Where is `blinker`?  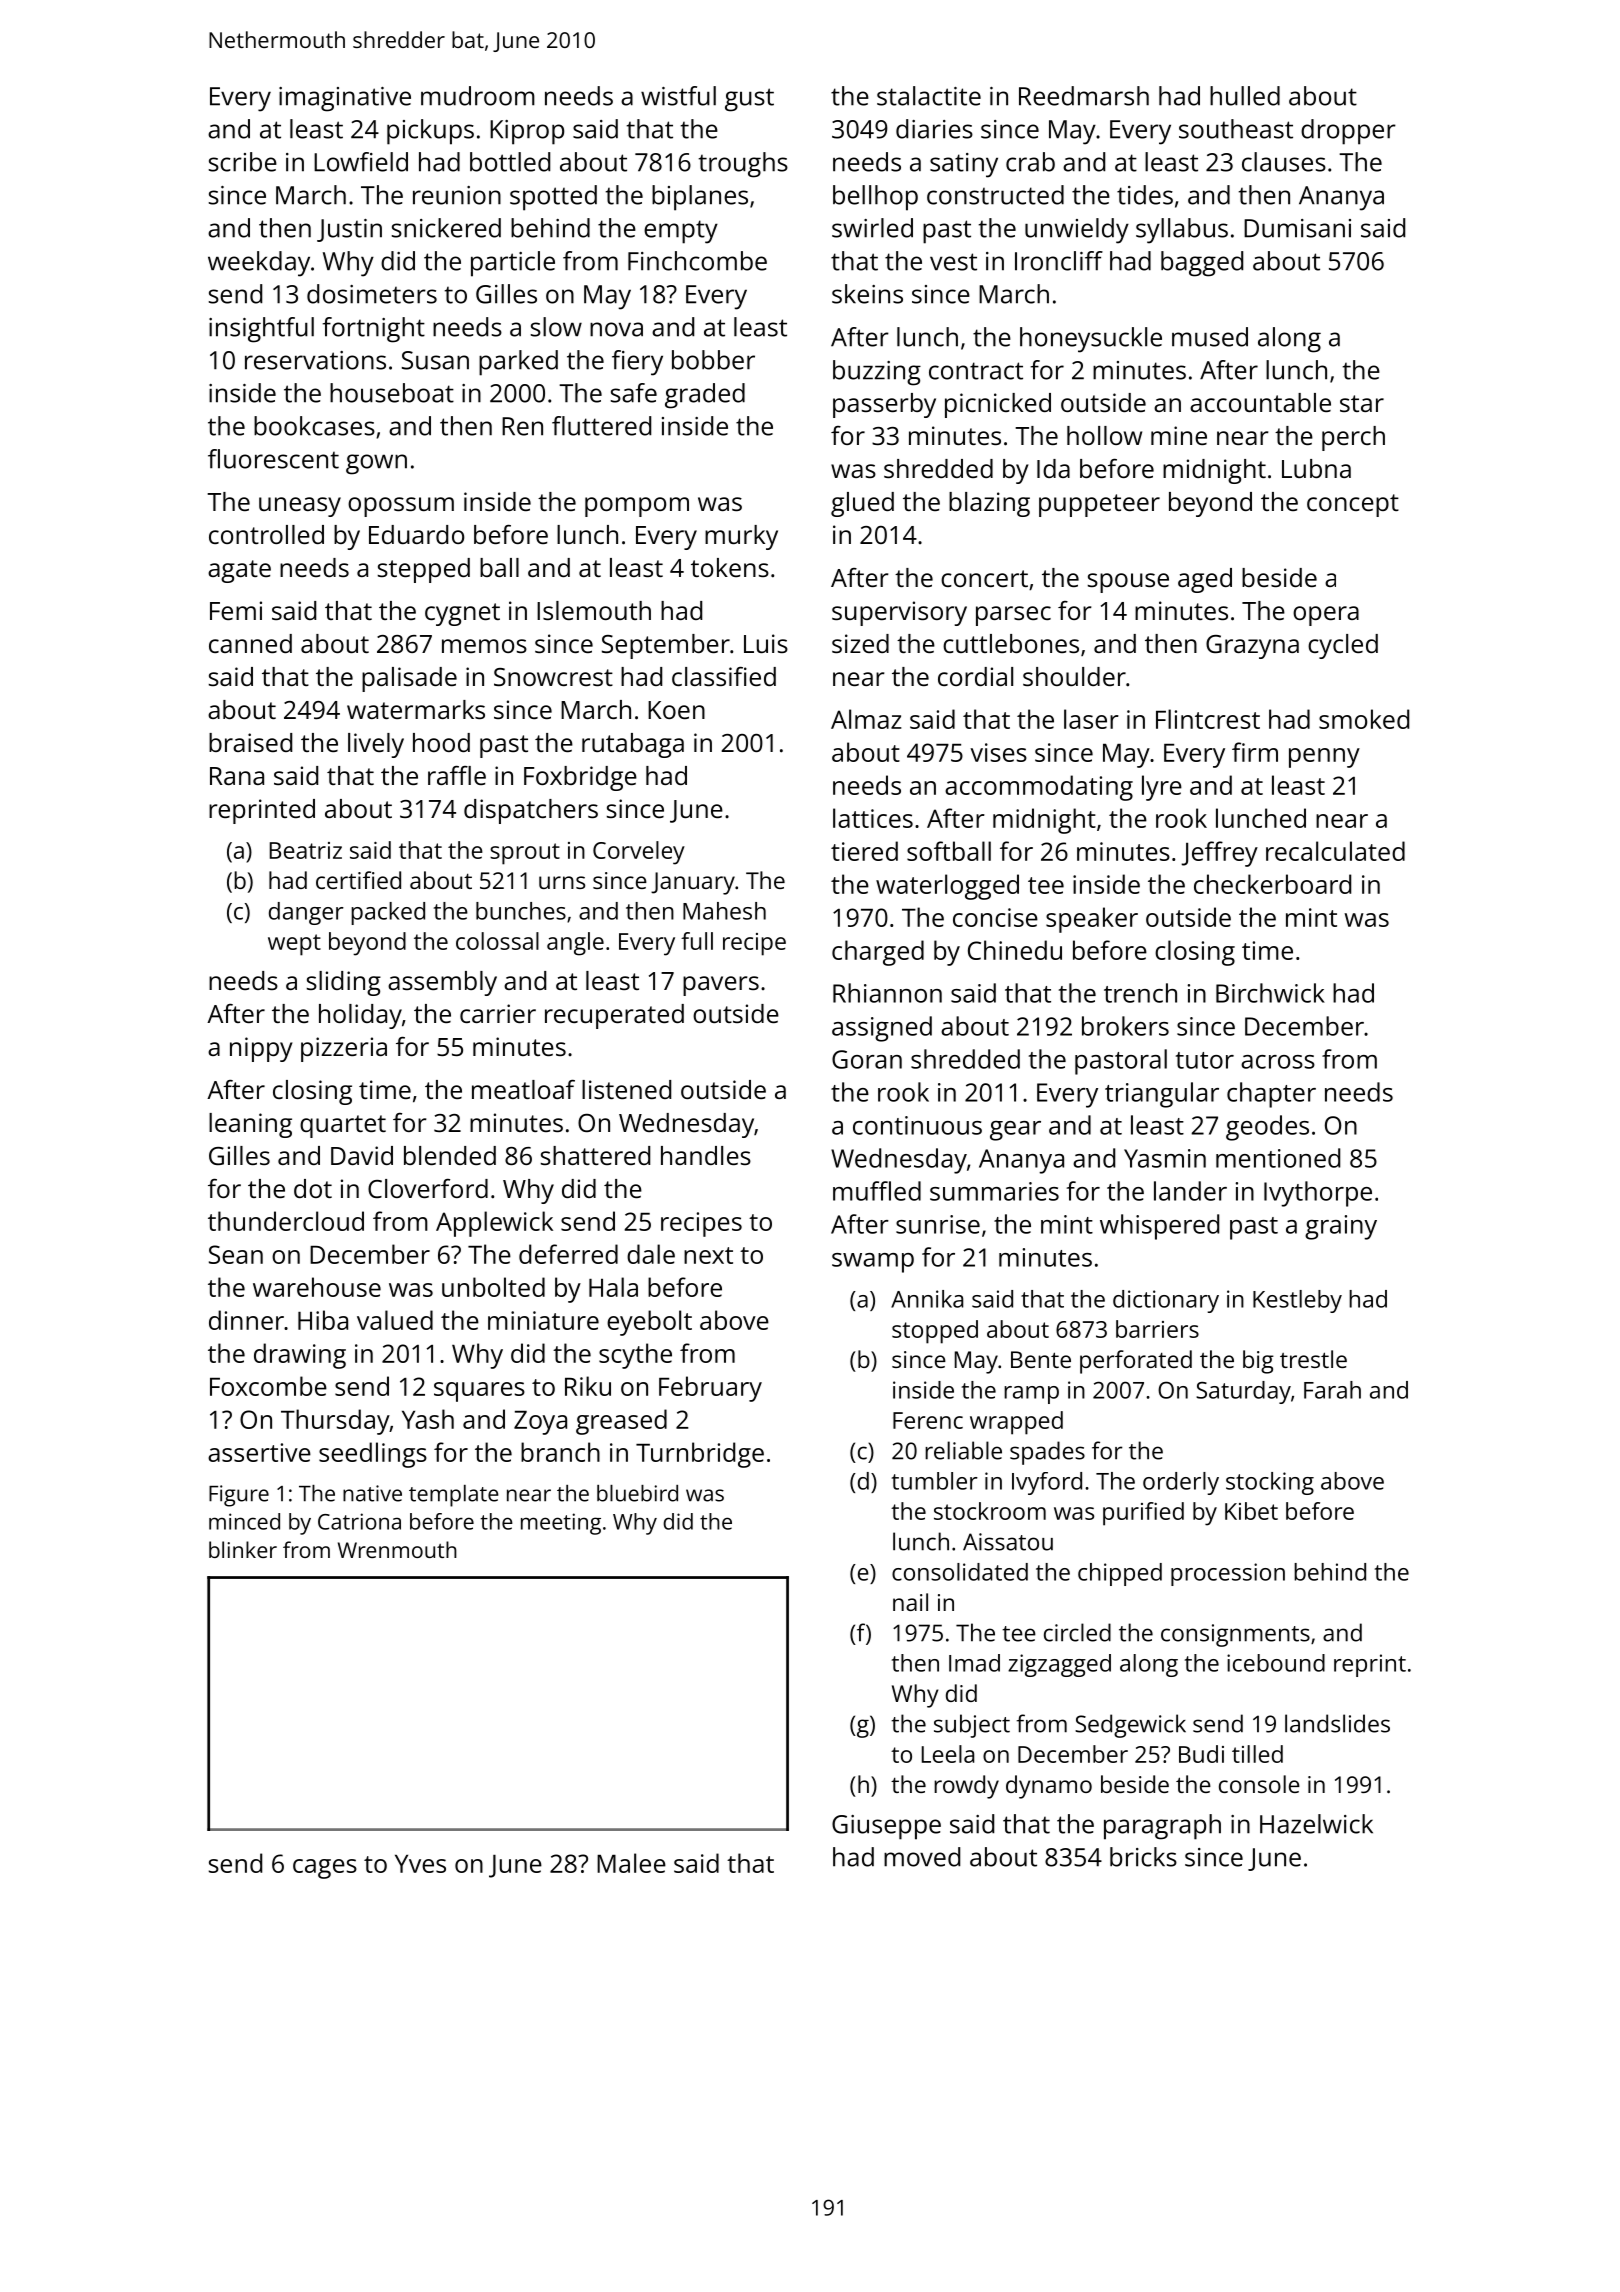
blinker is located at coordinates (243, 1549).
